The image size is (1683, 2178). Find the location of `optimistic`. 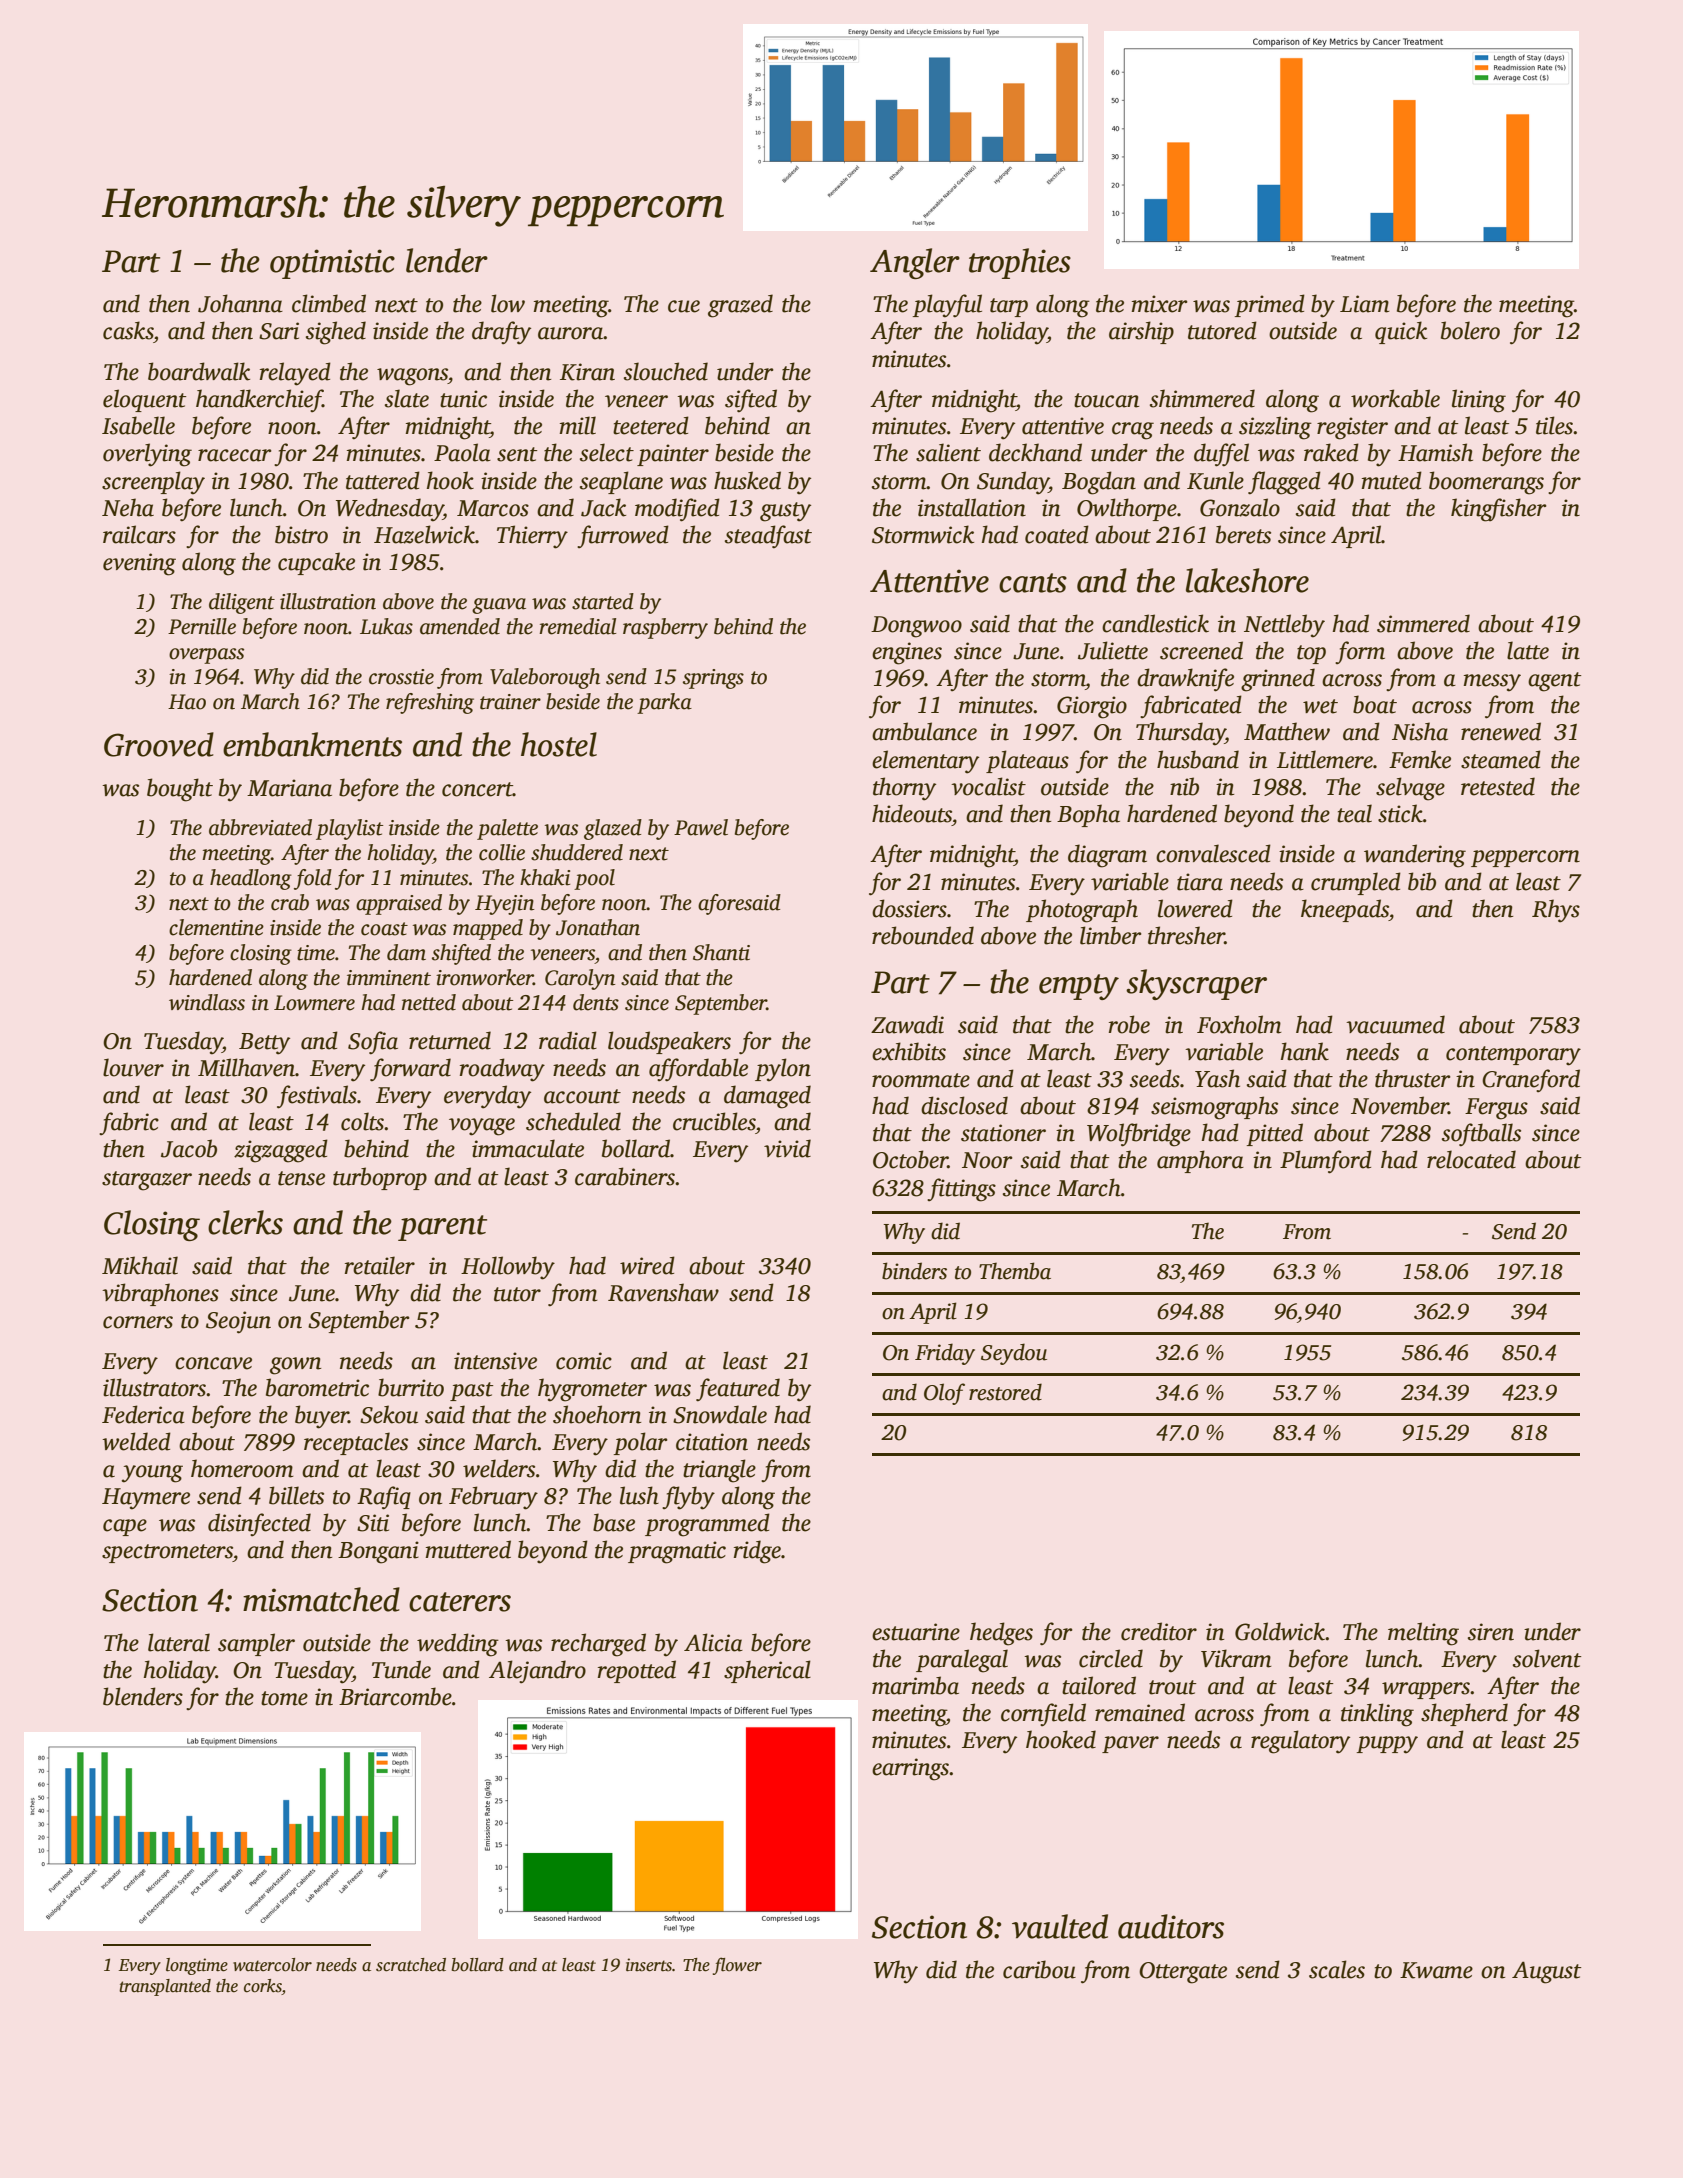

optimistic is located at coordinates (332, 264).
